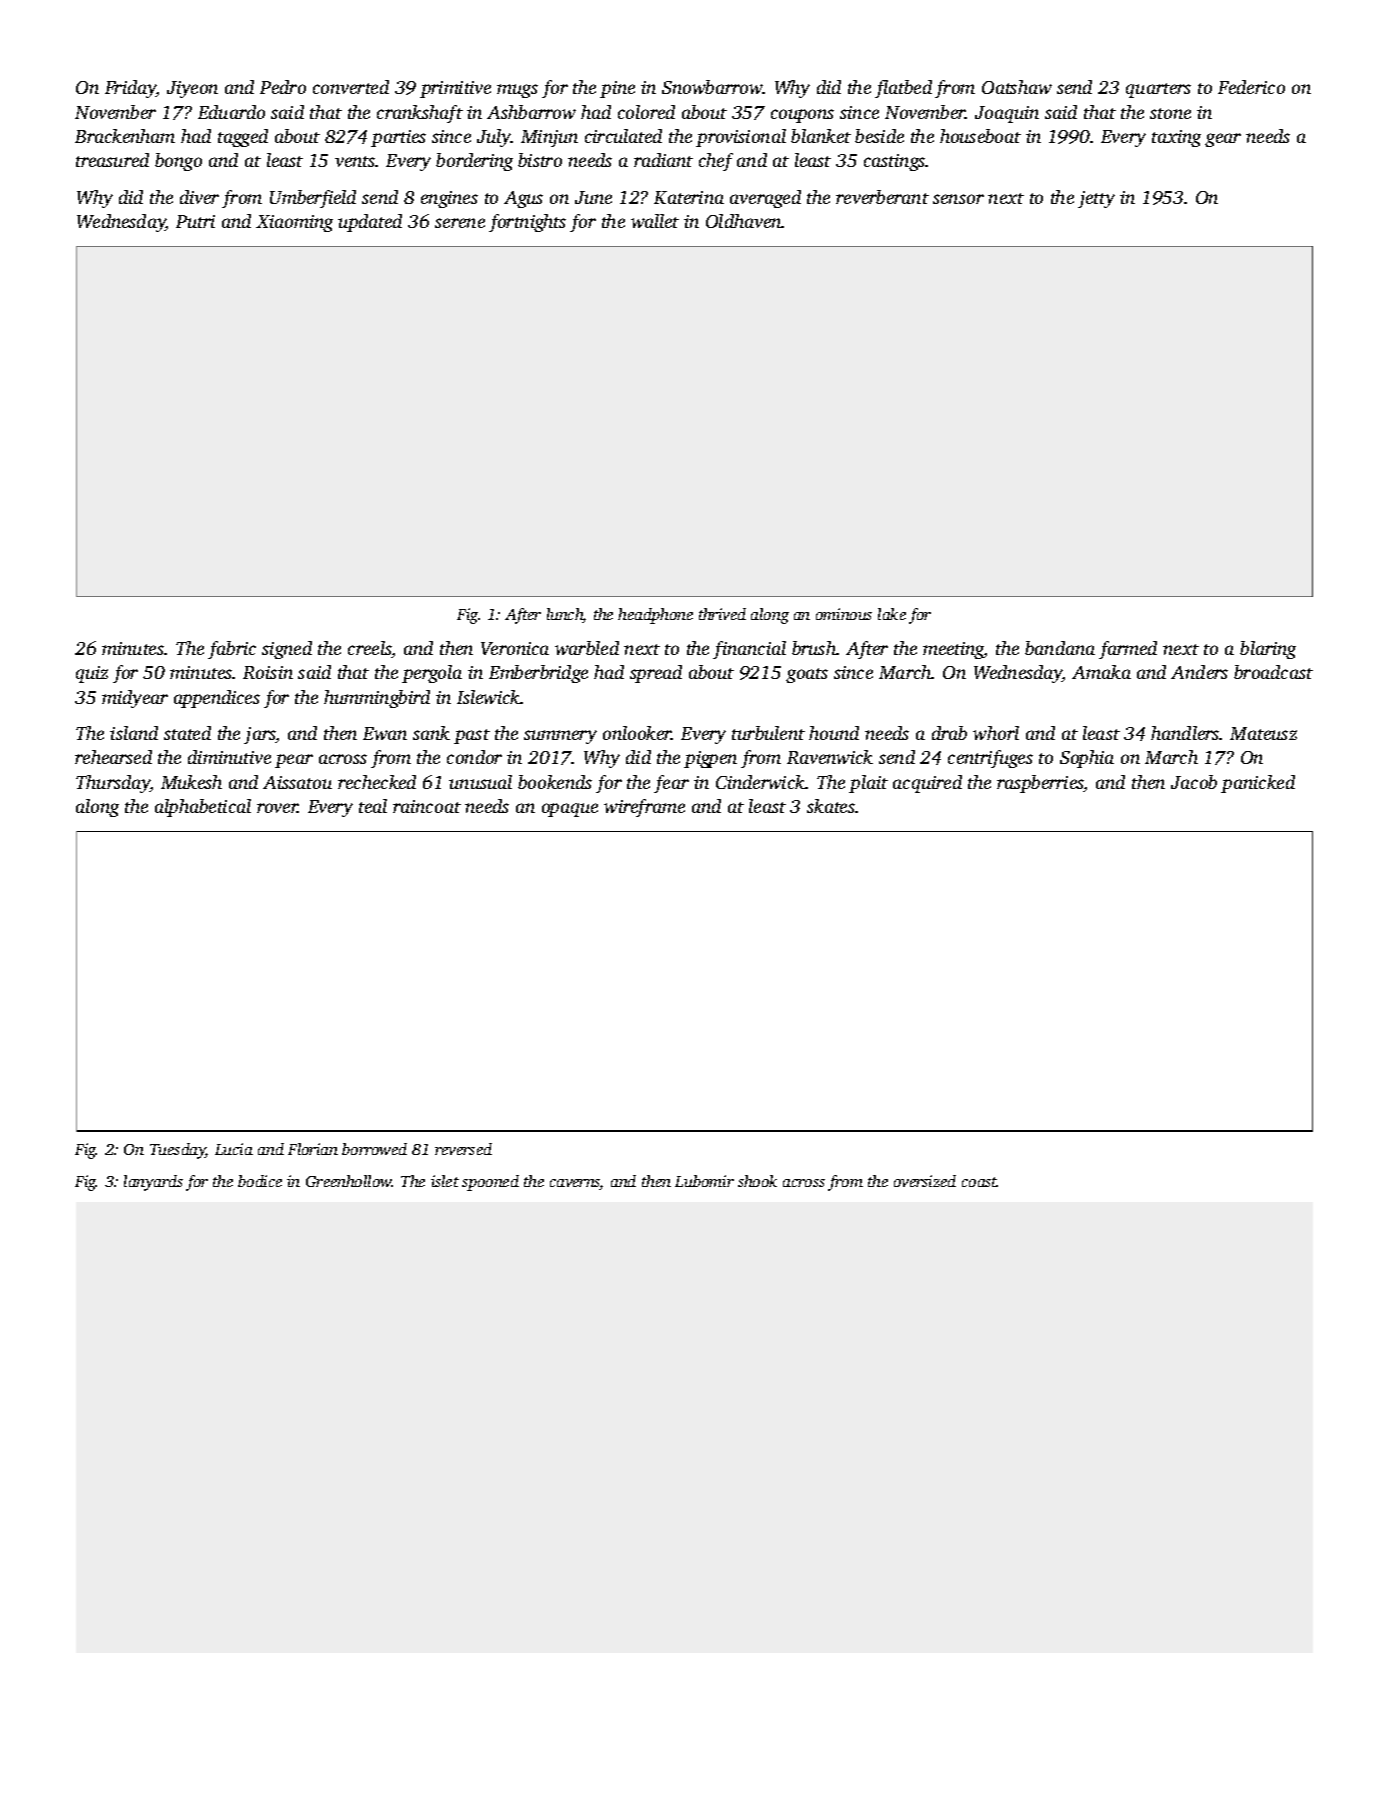 This image has height=1797, width=1389. What do you see at coordinates (655, 221) in the image?
I see `wallet` at bounding box center [655, 221].
